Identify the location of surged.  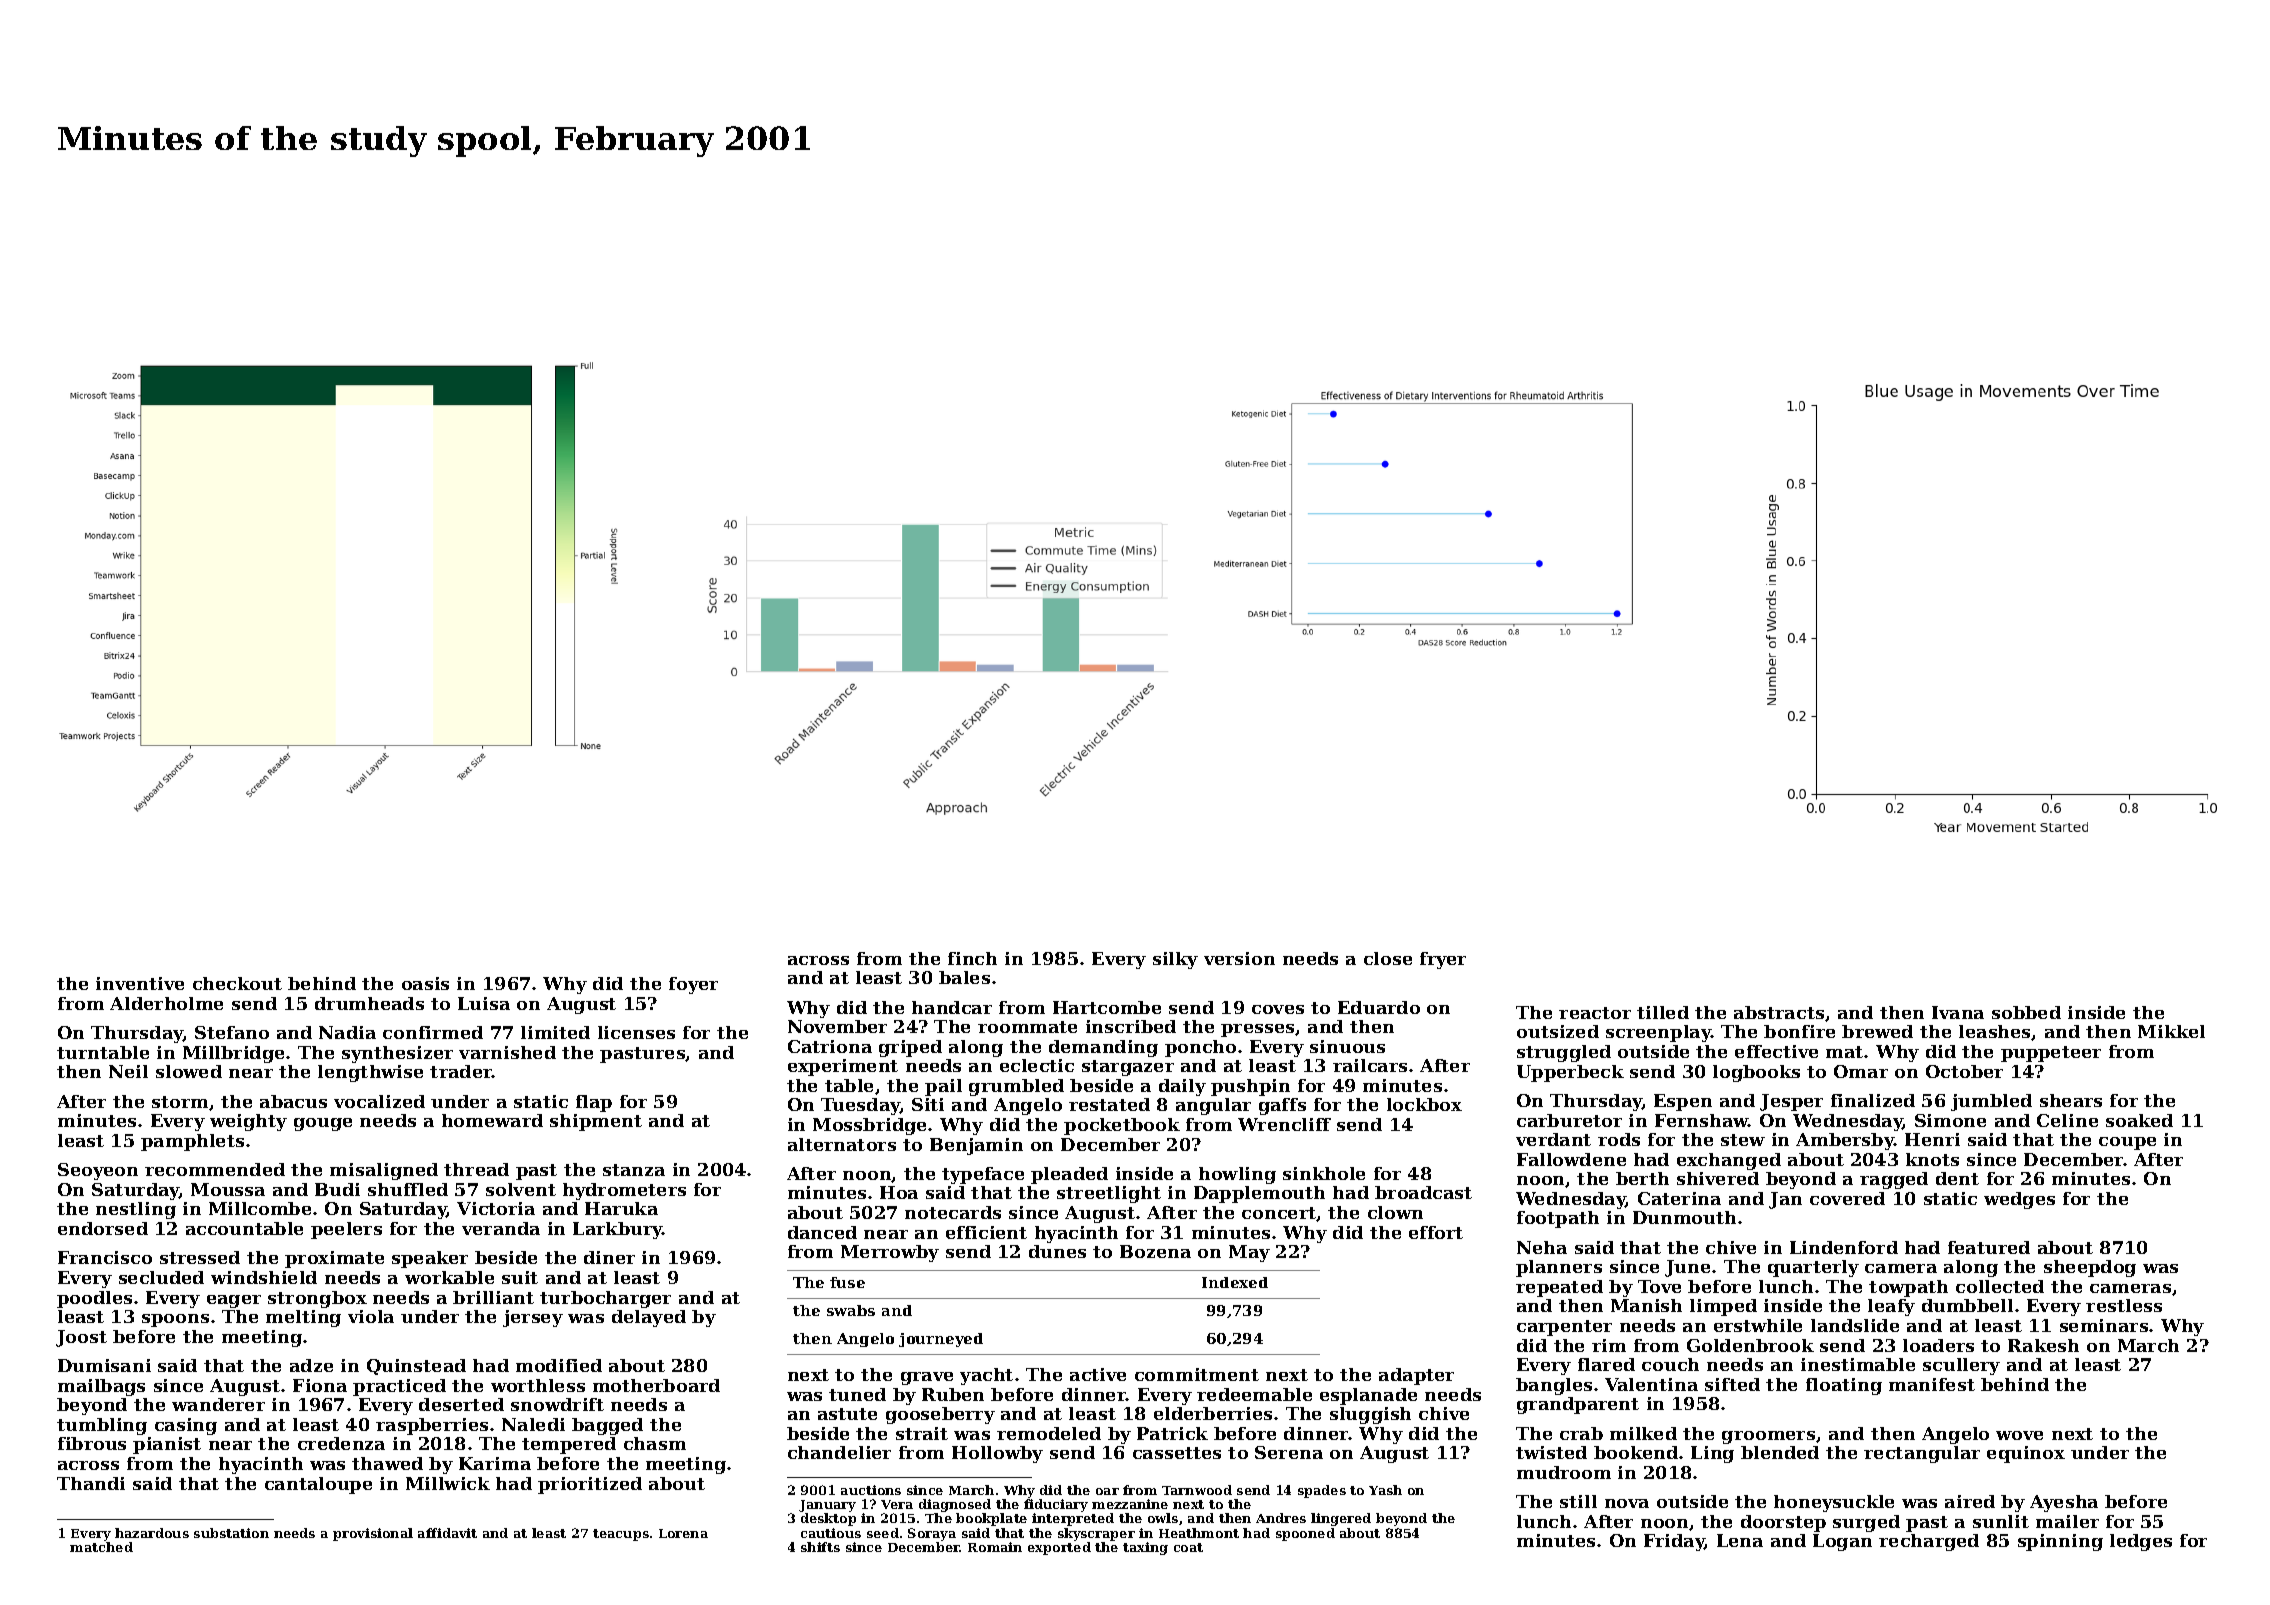
(1866, 1523).
